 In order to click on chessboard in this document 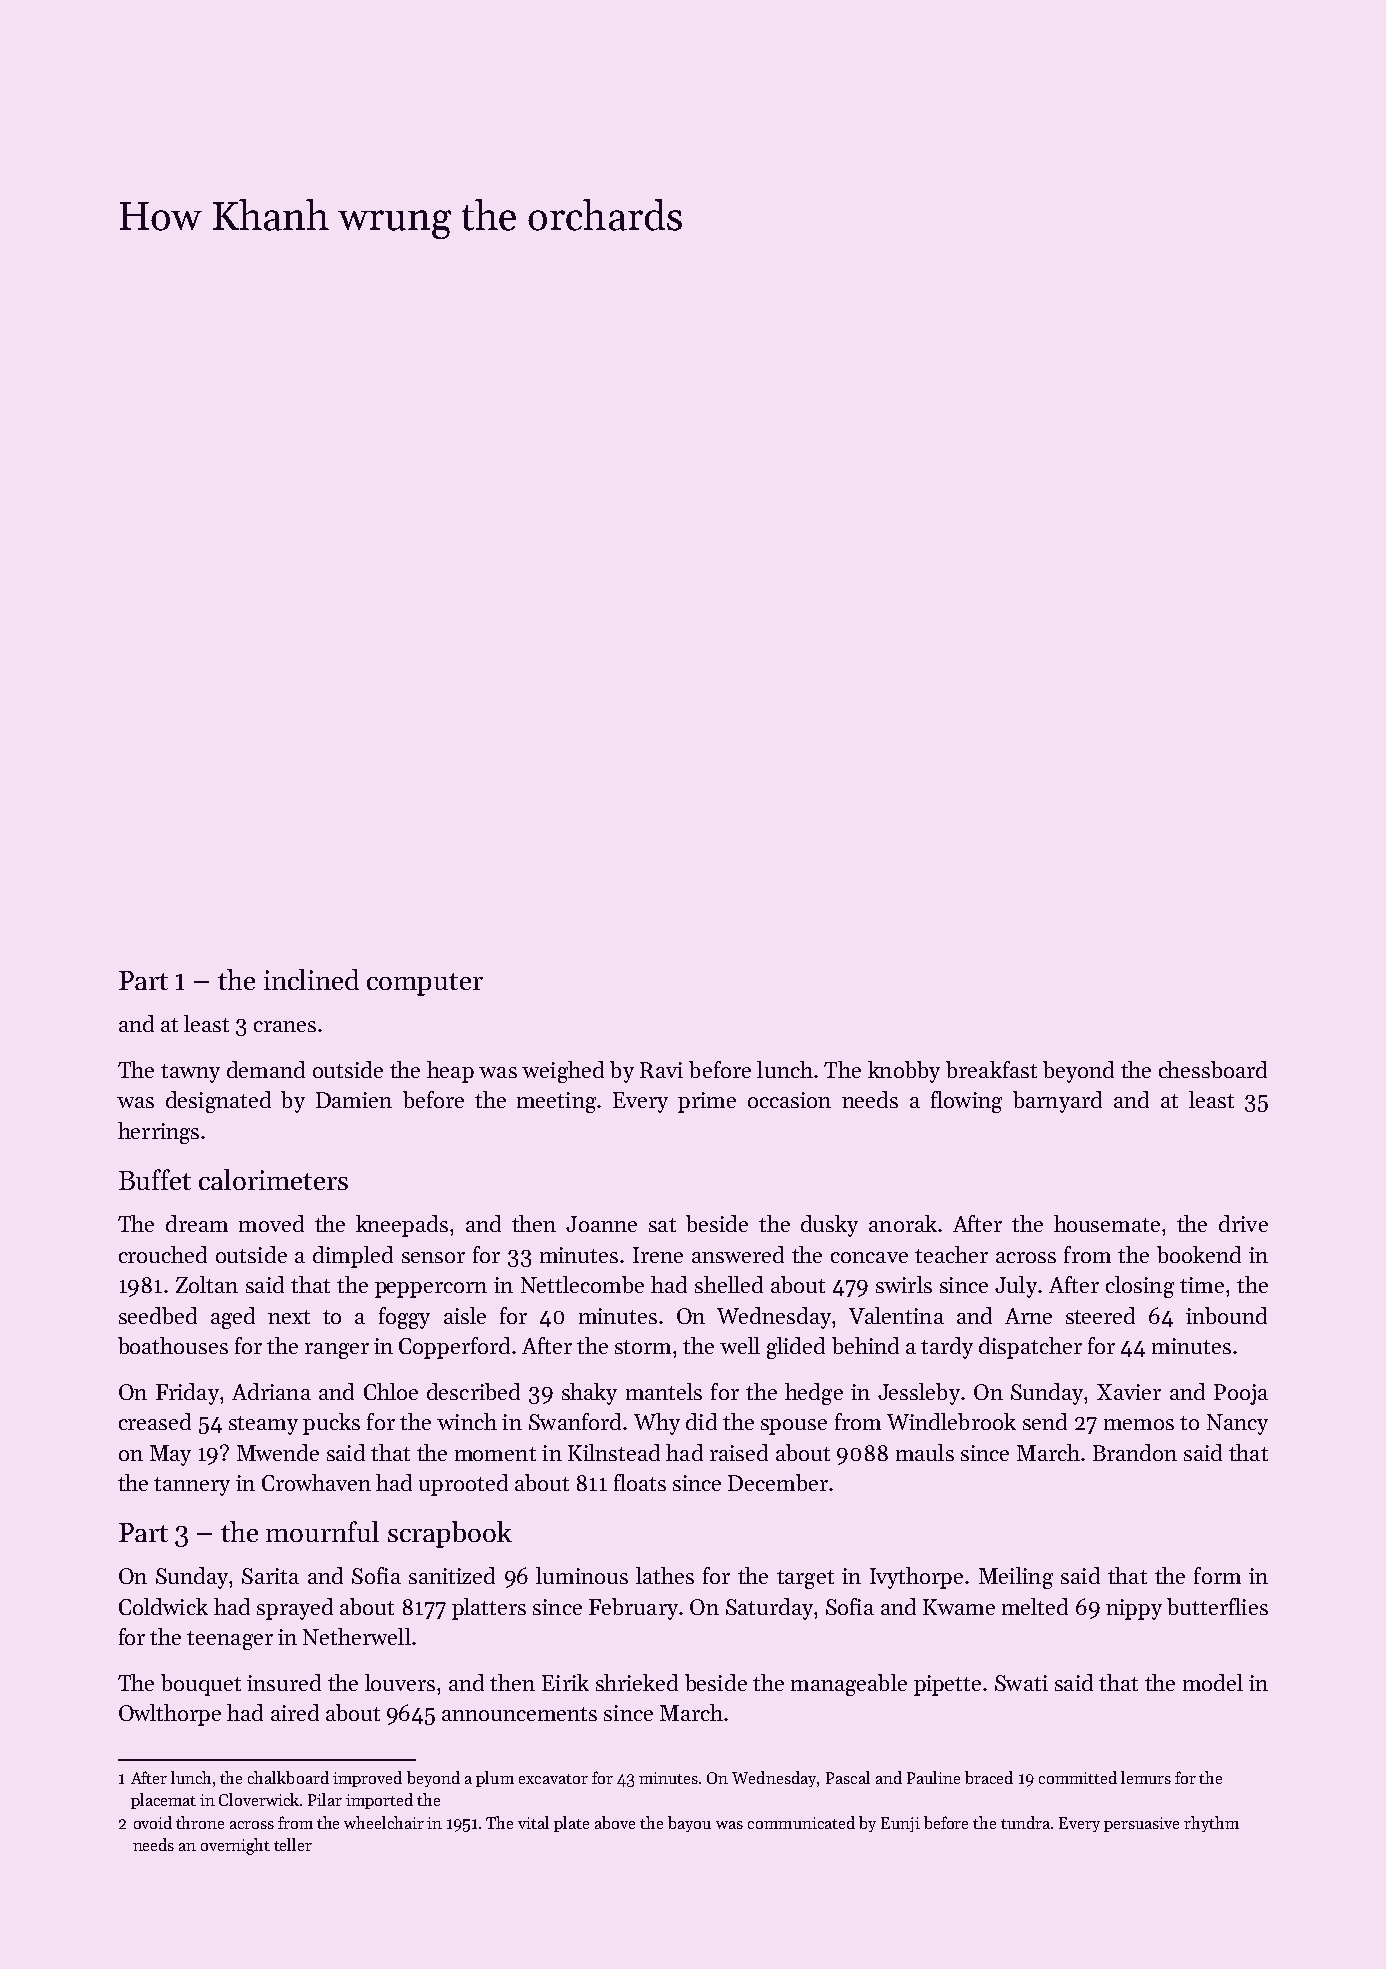, I will do `click(1213, 1069)`.
